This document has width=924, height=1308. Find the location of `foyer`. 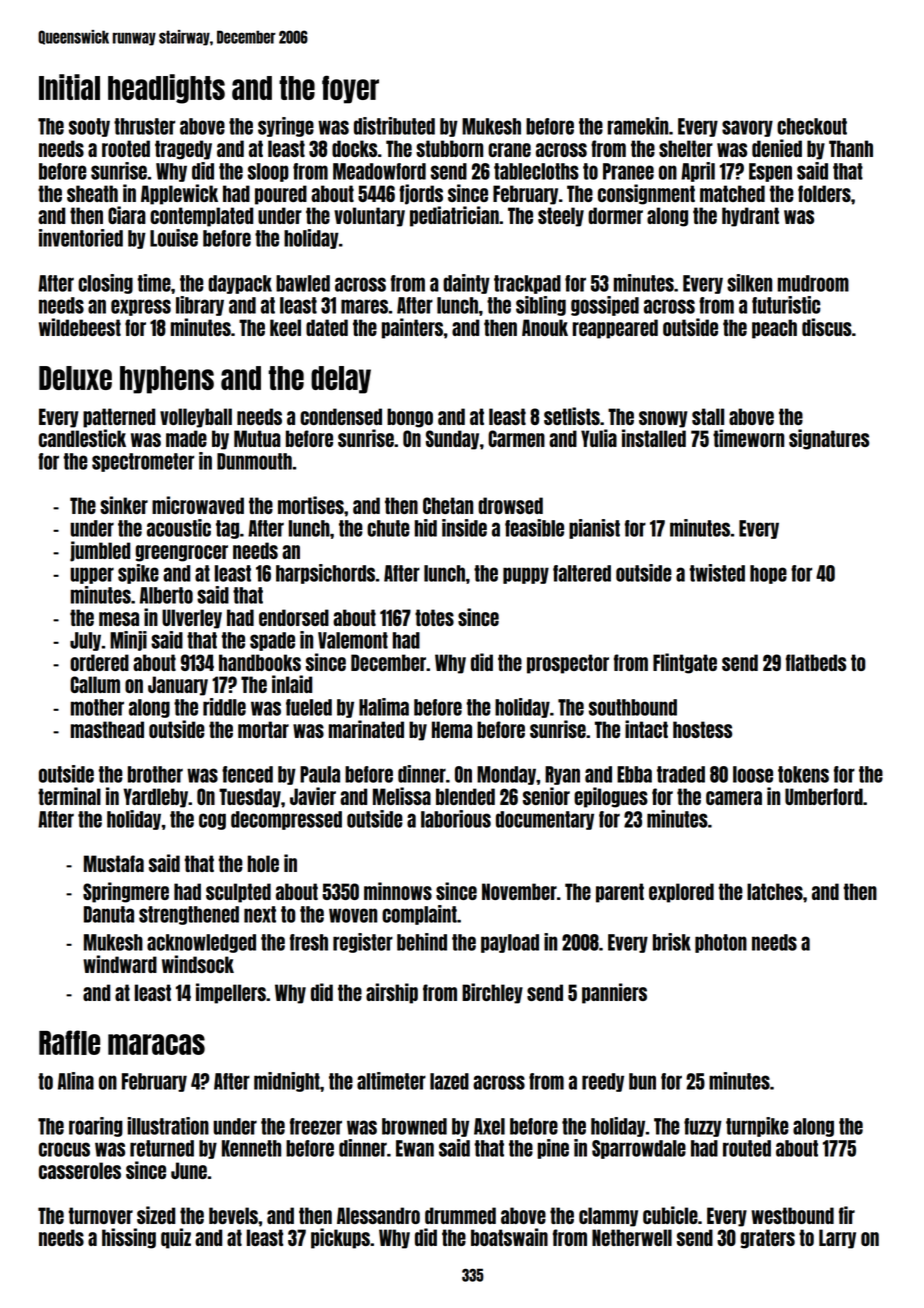

foyer is located at coordinates (350, 89).
